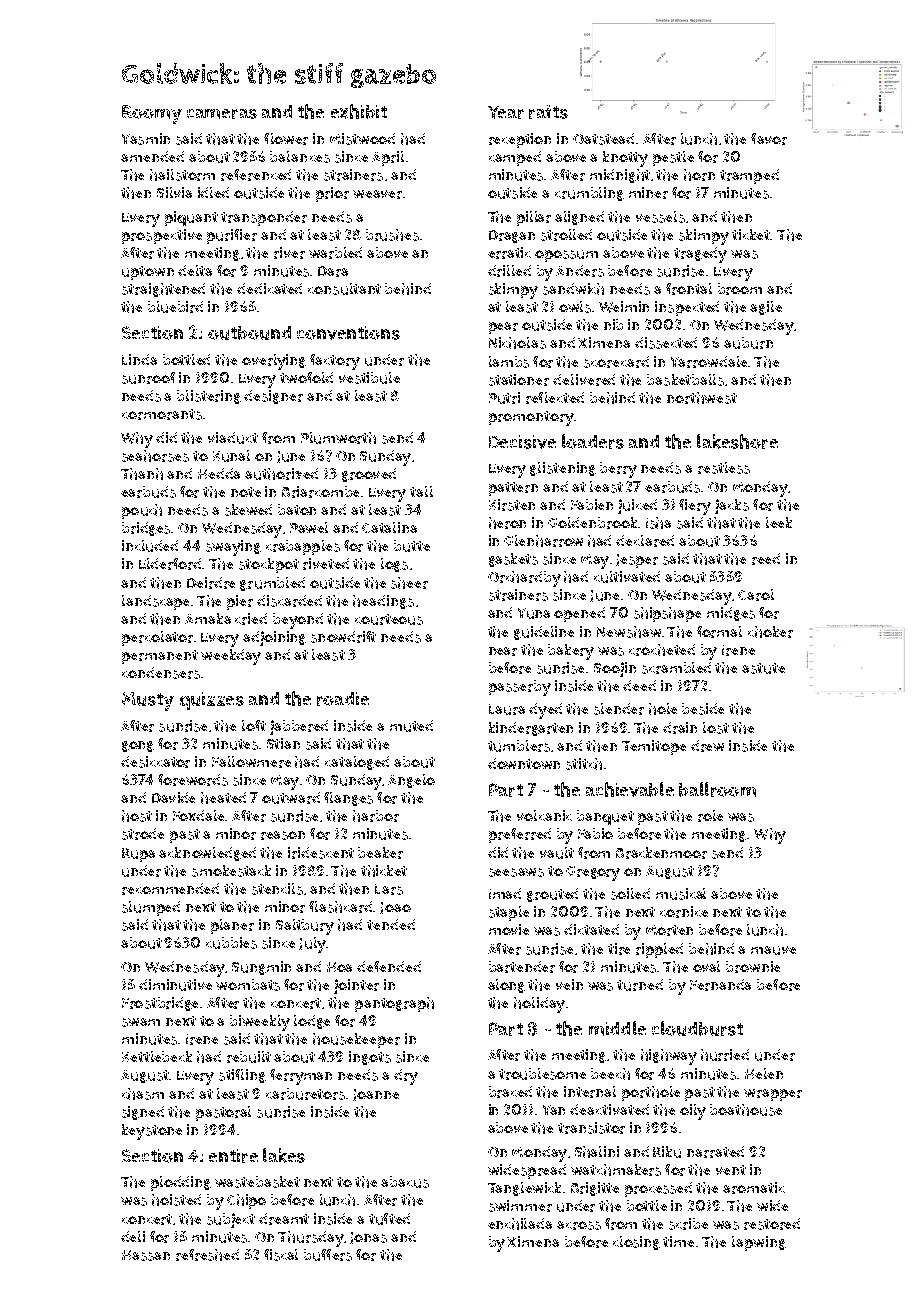 This screenshot has width=924, height=1314. Describe the element at coordinates (764, 1073) in the screenshot. I see `Helen` at that location.
